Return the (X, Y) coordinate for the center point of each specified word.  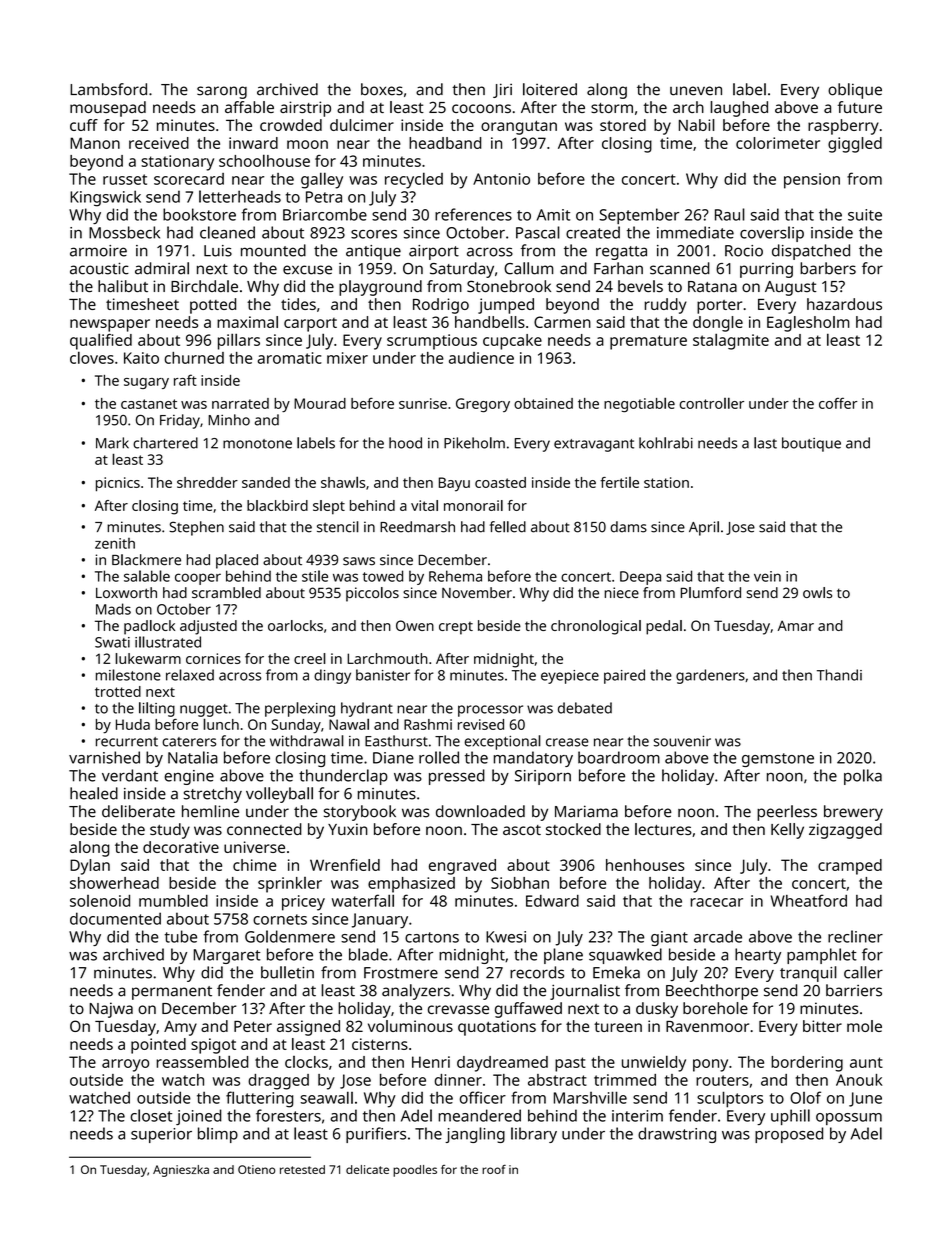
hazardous (844, 304)
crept (456, 628)
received (159, 143)
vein (767, 576)
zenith (115, 543)
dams (628, 527)
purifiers (376, 1135)
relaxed (190, 675)
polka (863, 777)
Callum (528, 268)
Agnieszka (181, 1171)
